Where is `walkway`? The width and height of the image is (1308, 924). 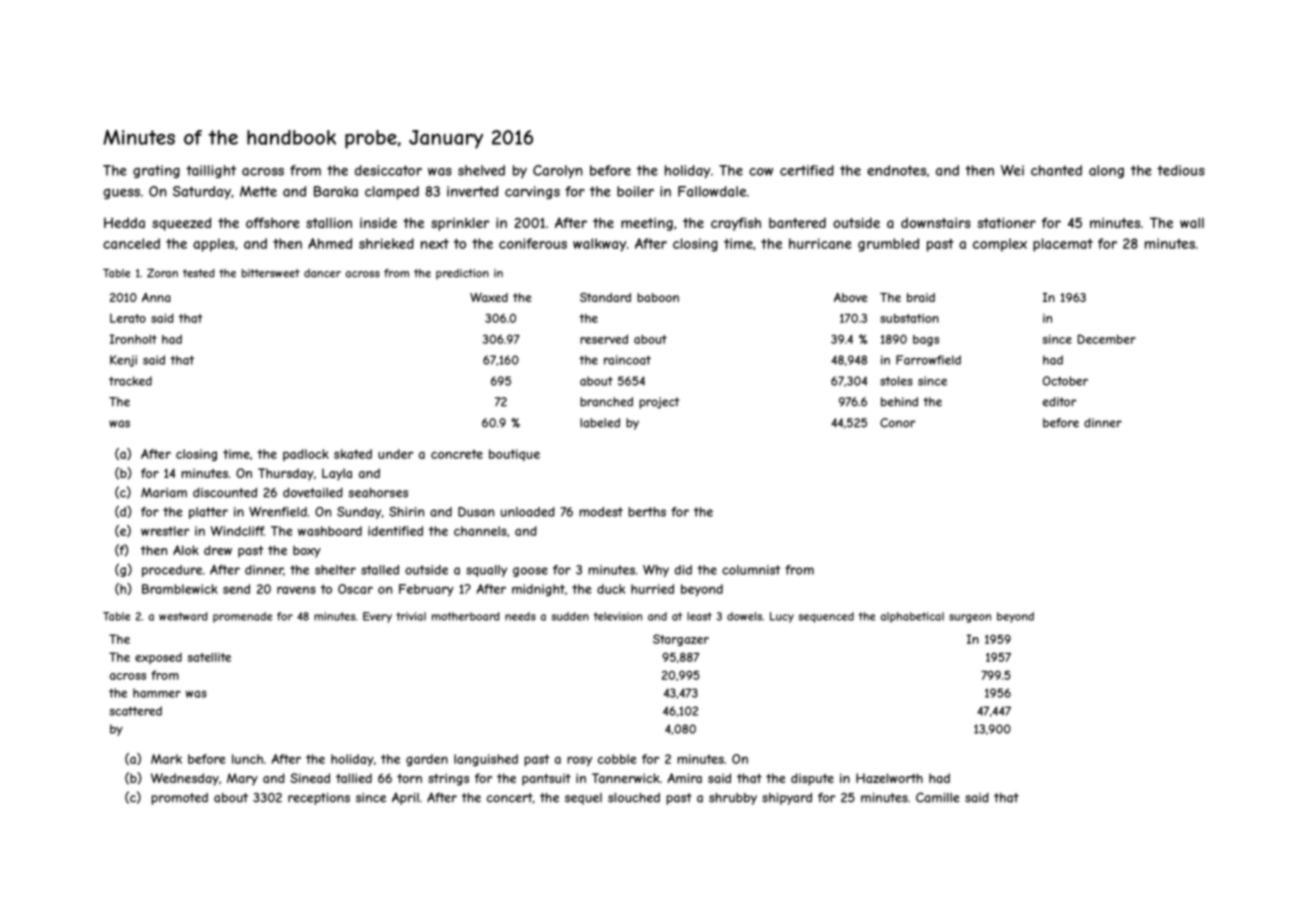
walkway is located at coordinates (599, 245).
